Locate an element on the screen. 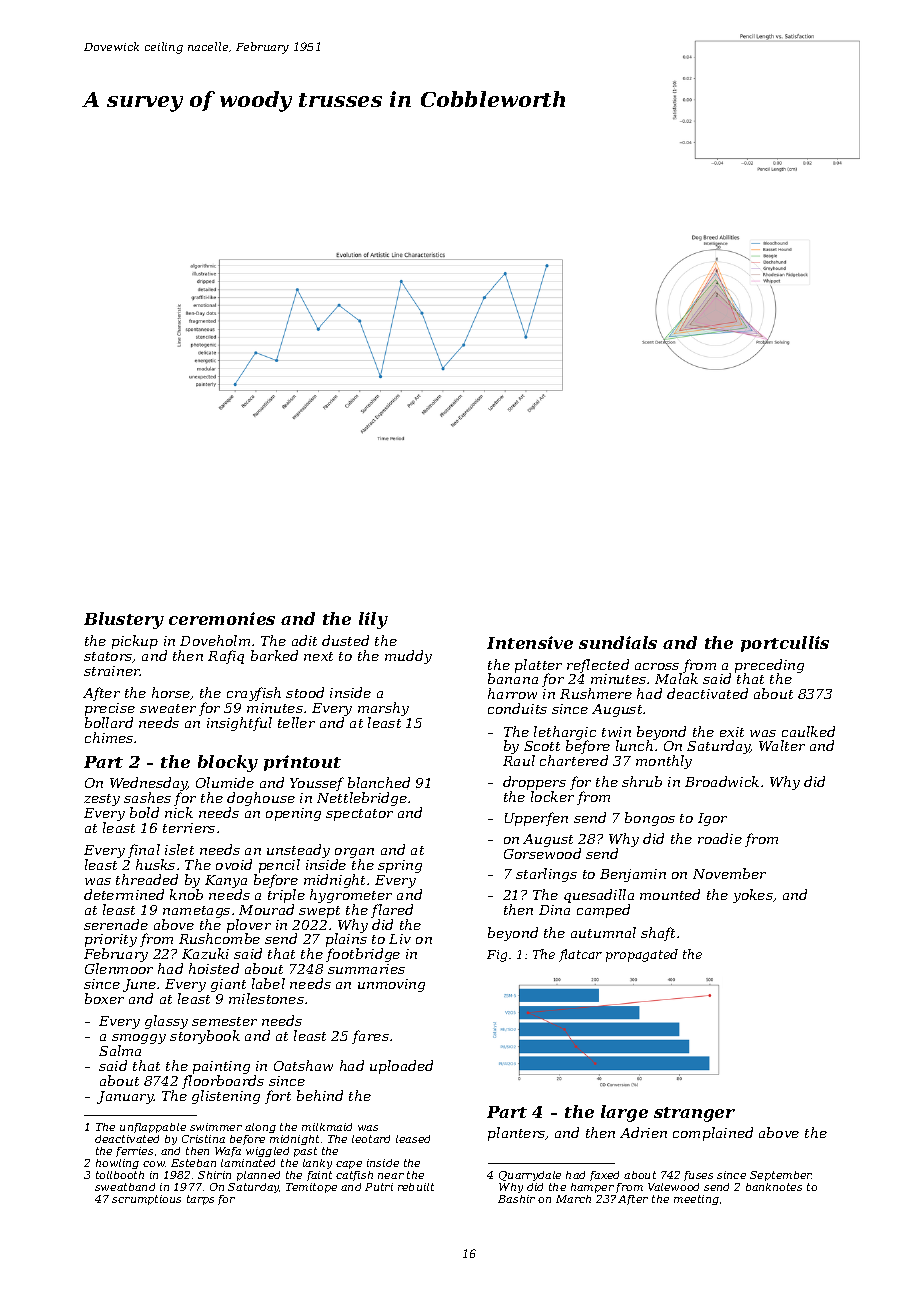  zesty is located at coordinates (102, 800).
